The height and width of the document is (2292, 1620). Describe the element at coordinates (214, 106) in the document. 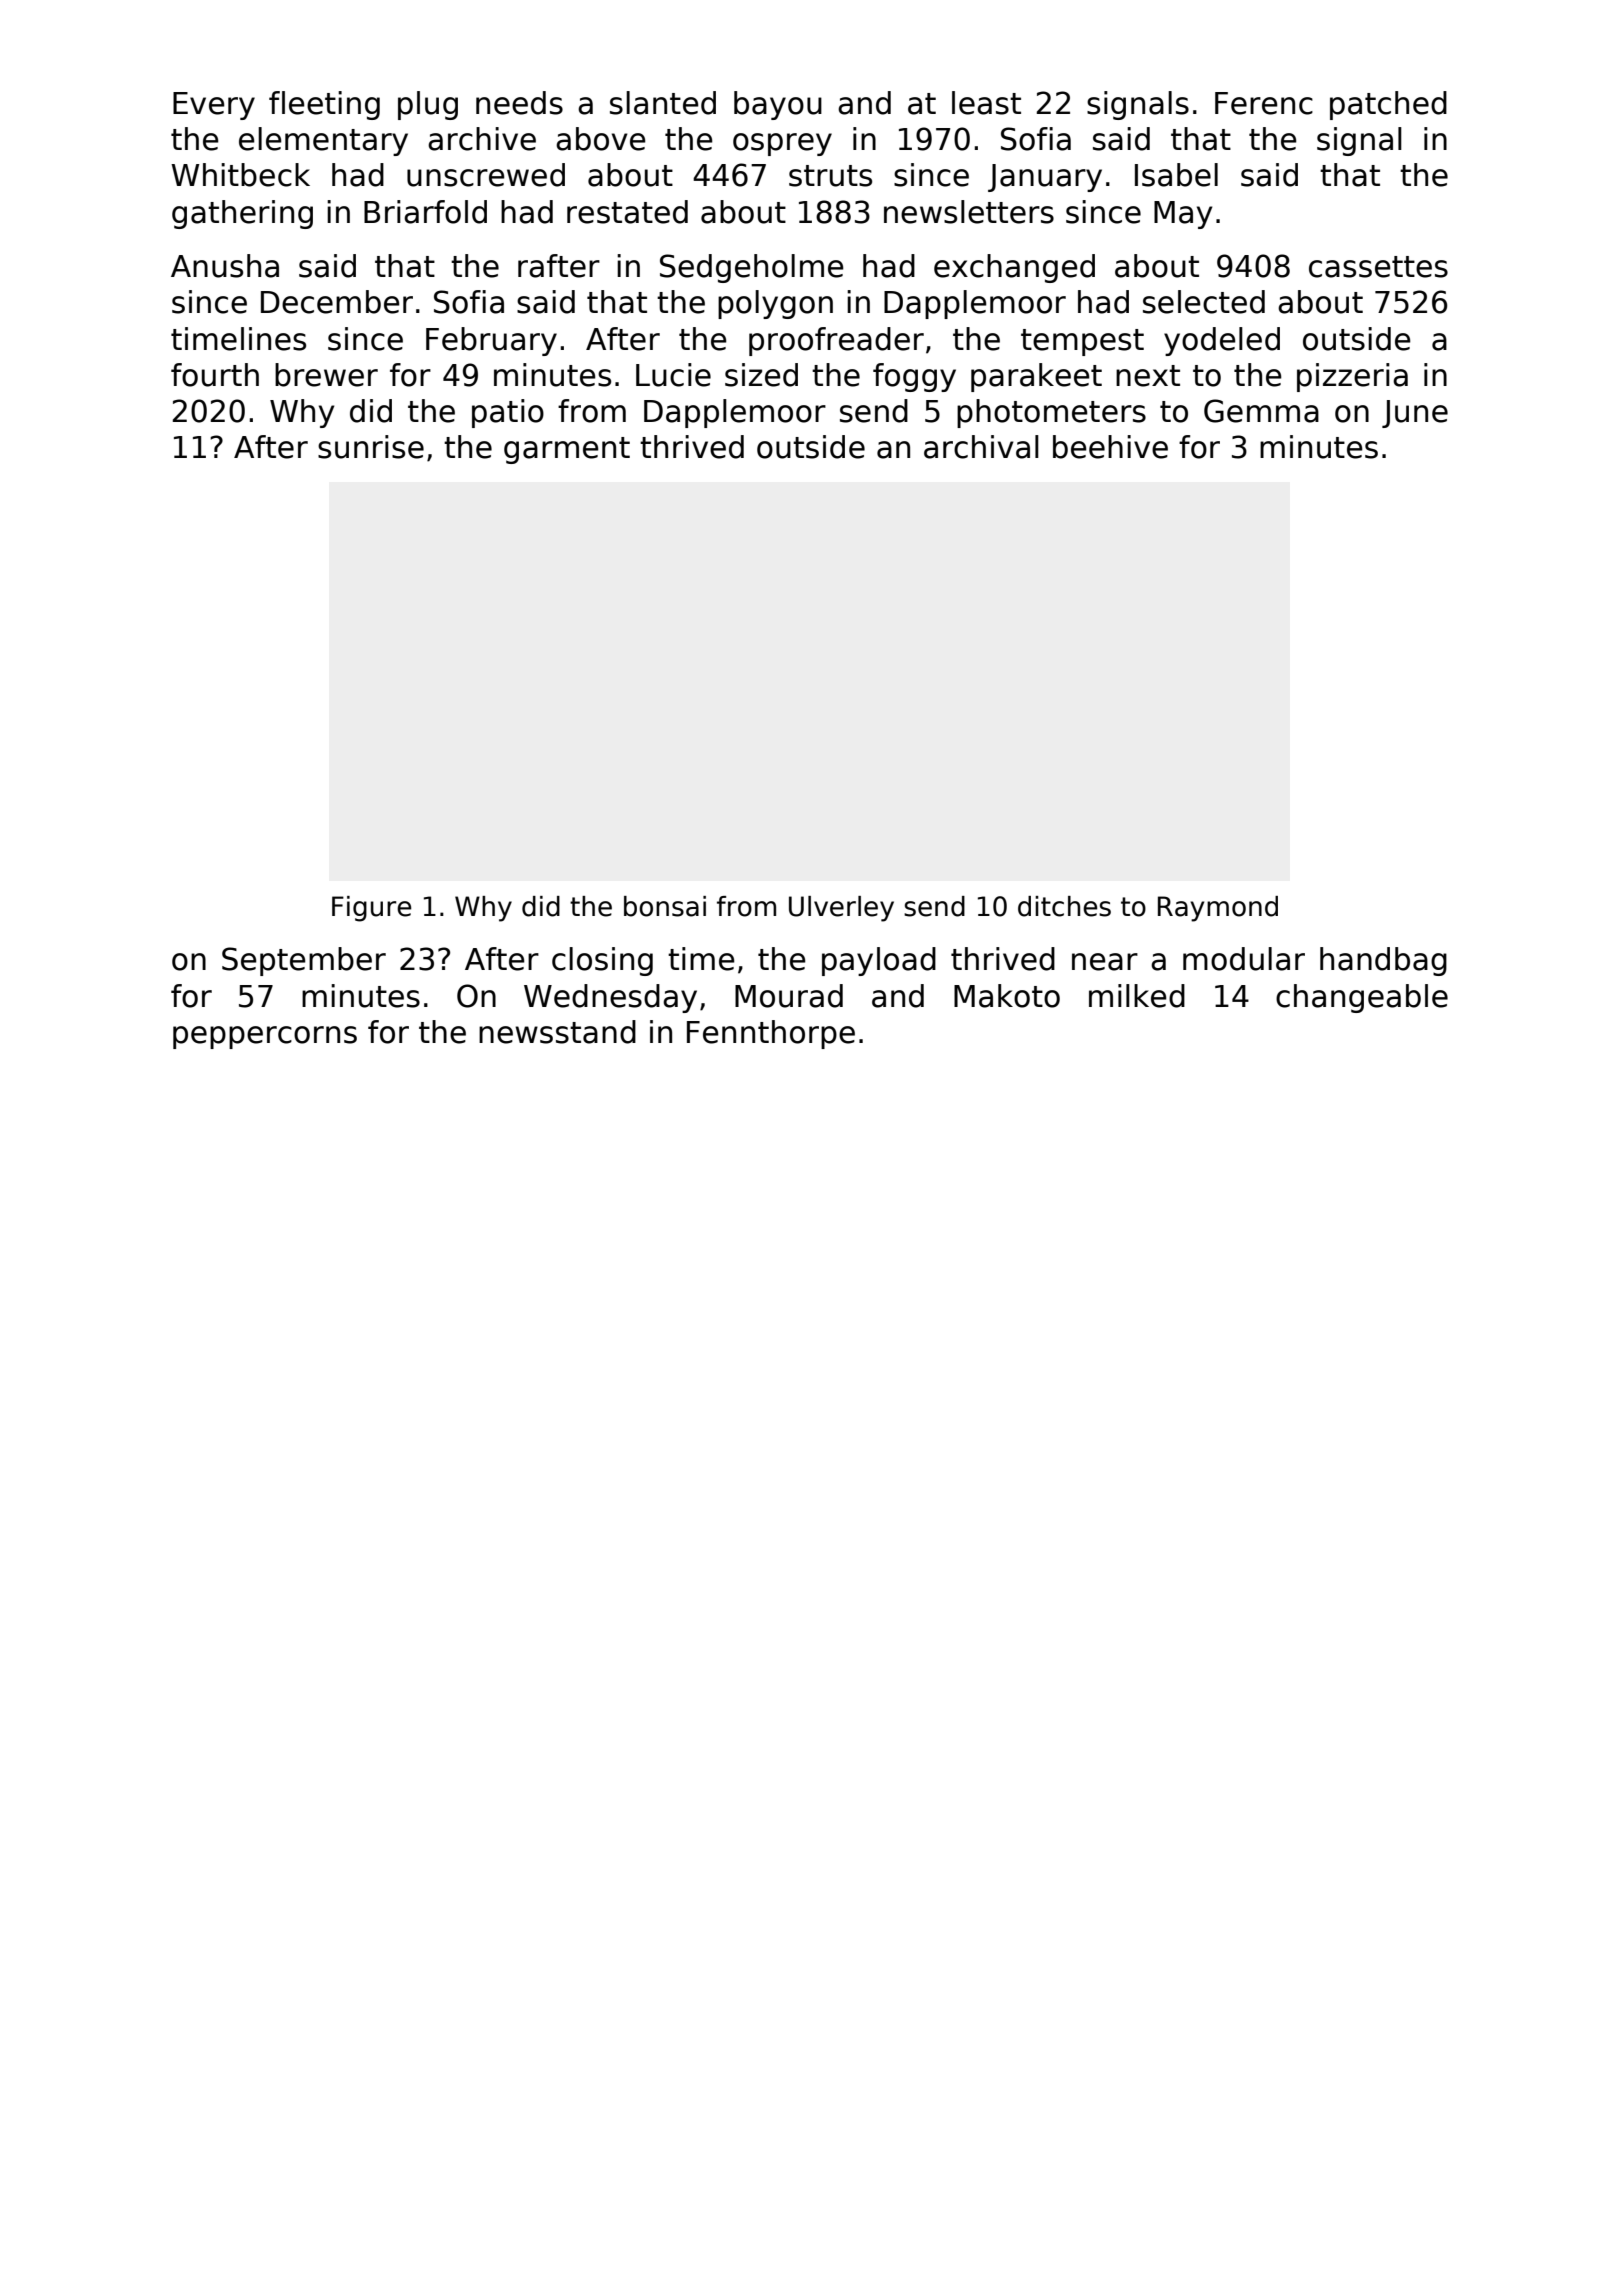

I see `Every` at that location.
